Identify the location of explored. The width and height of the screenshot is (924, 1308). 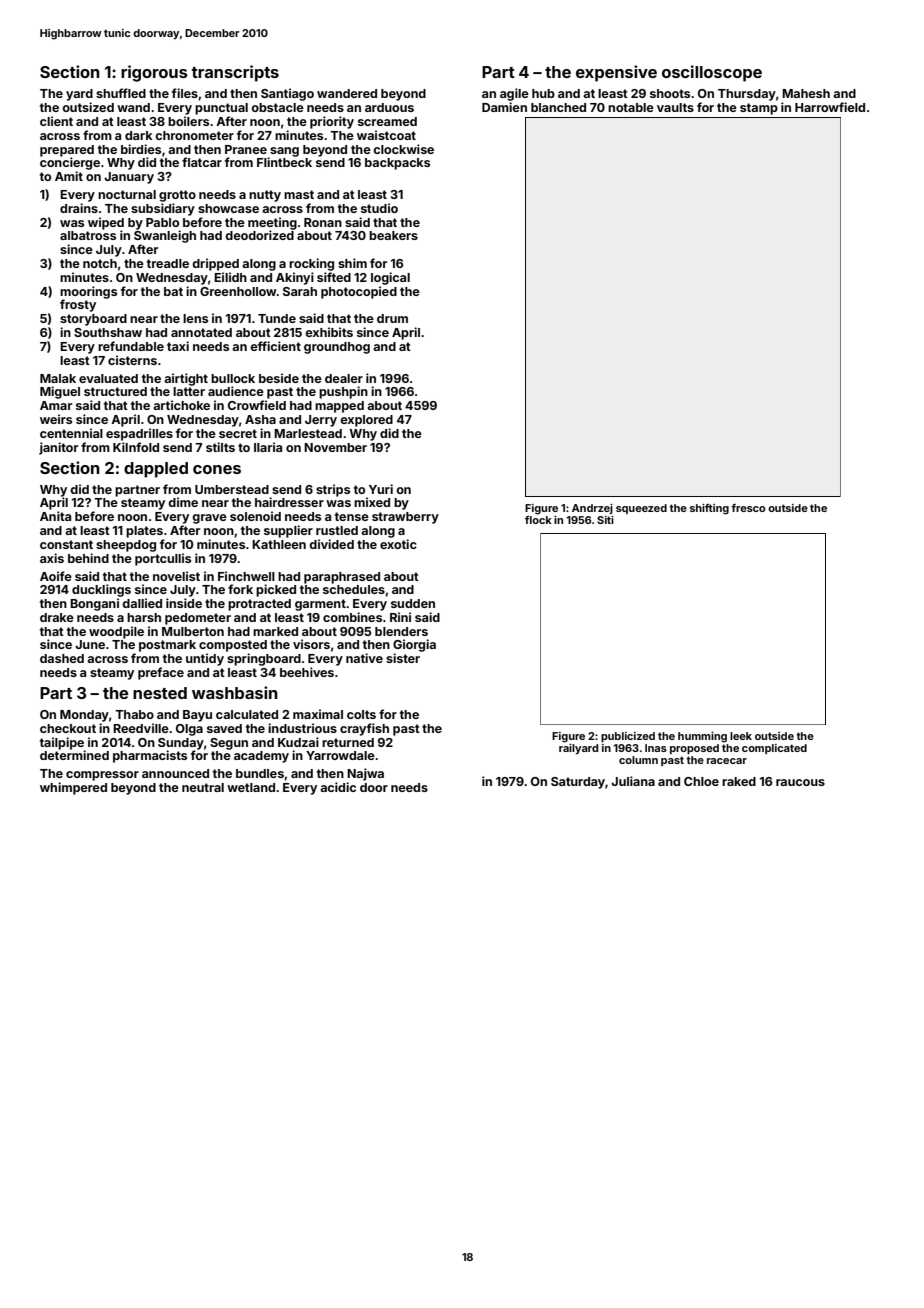
(366, 421).
